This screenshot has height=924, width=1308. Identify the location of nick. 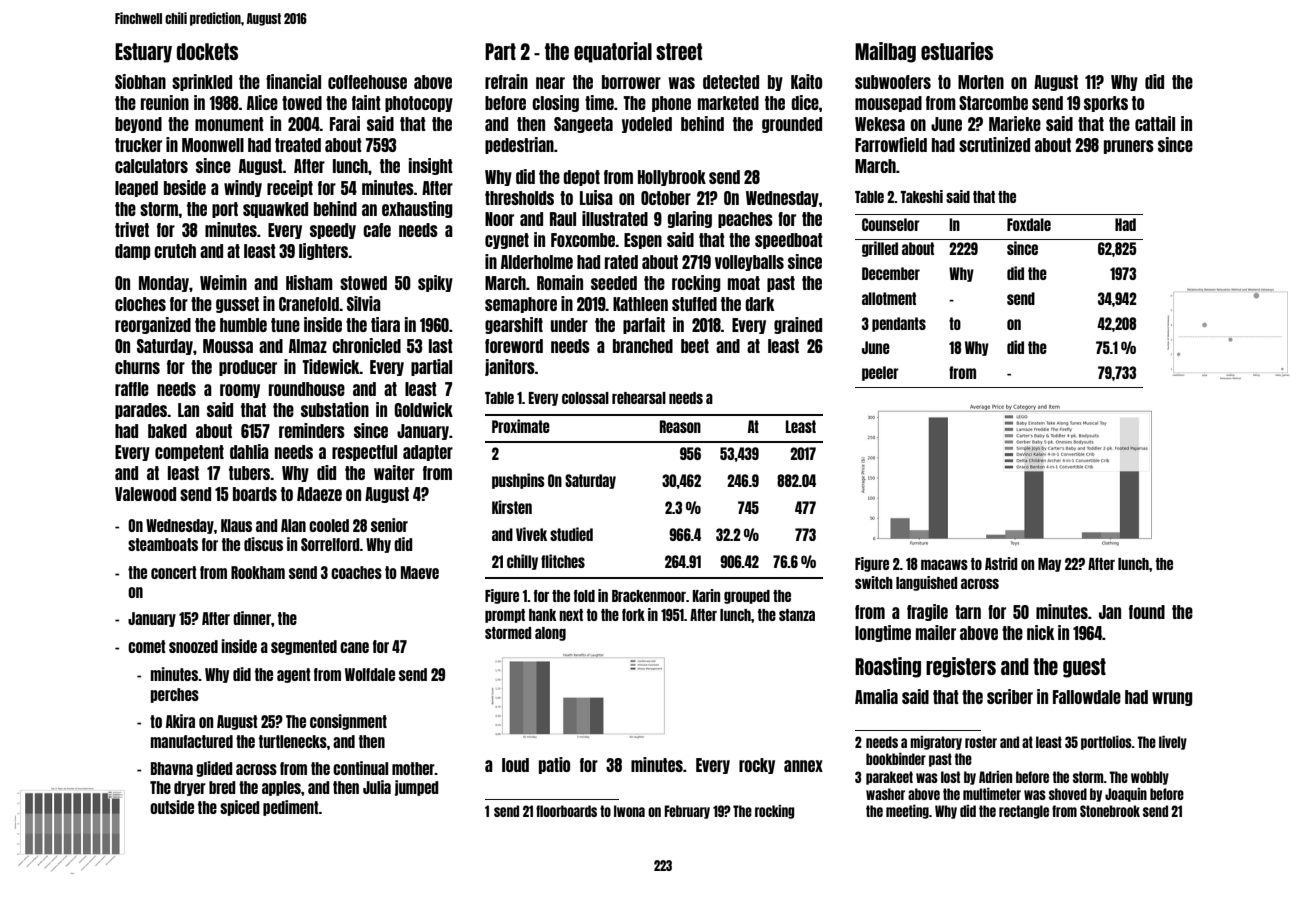
(1041, 632).
